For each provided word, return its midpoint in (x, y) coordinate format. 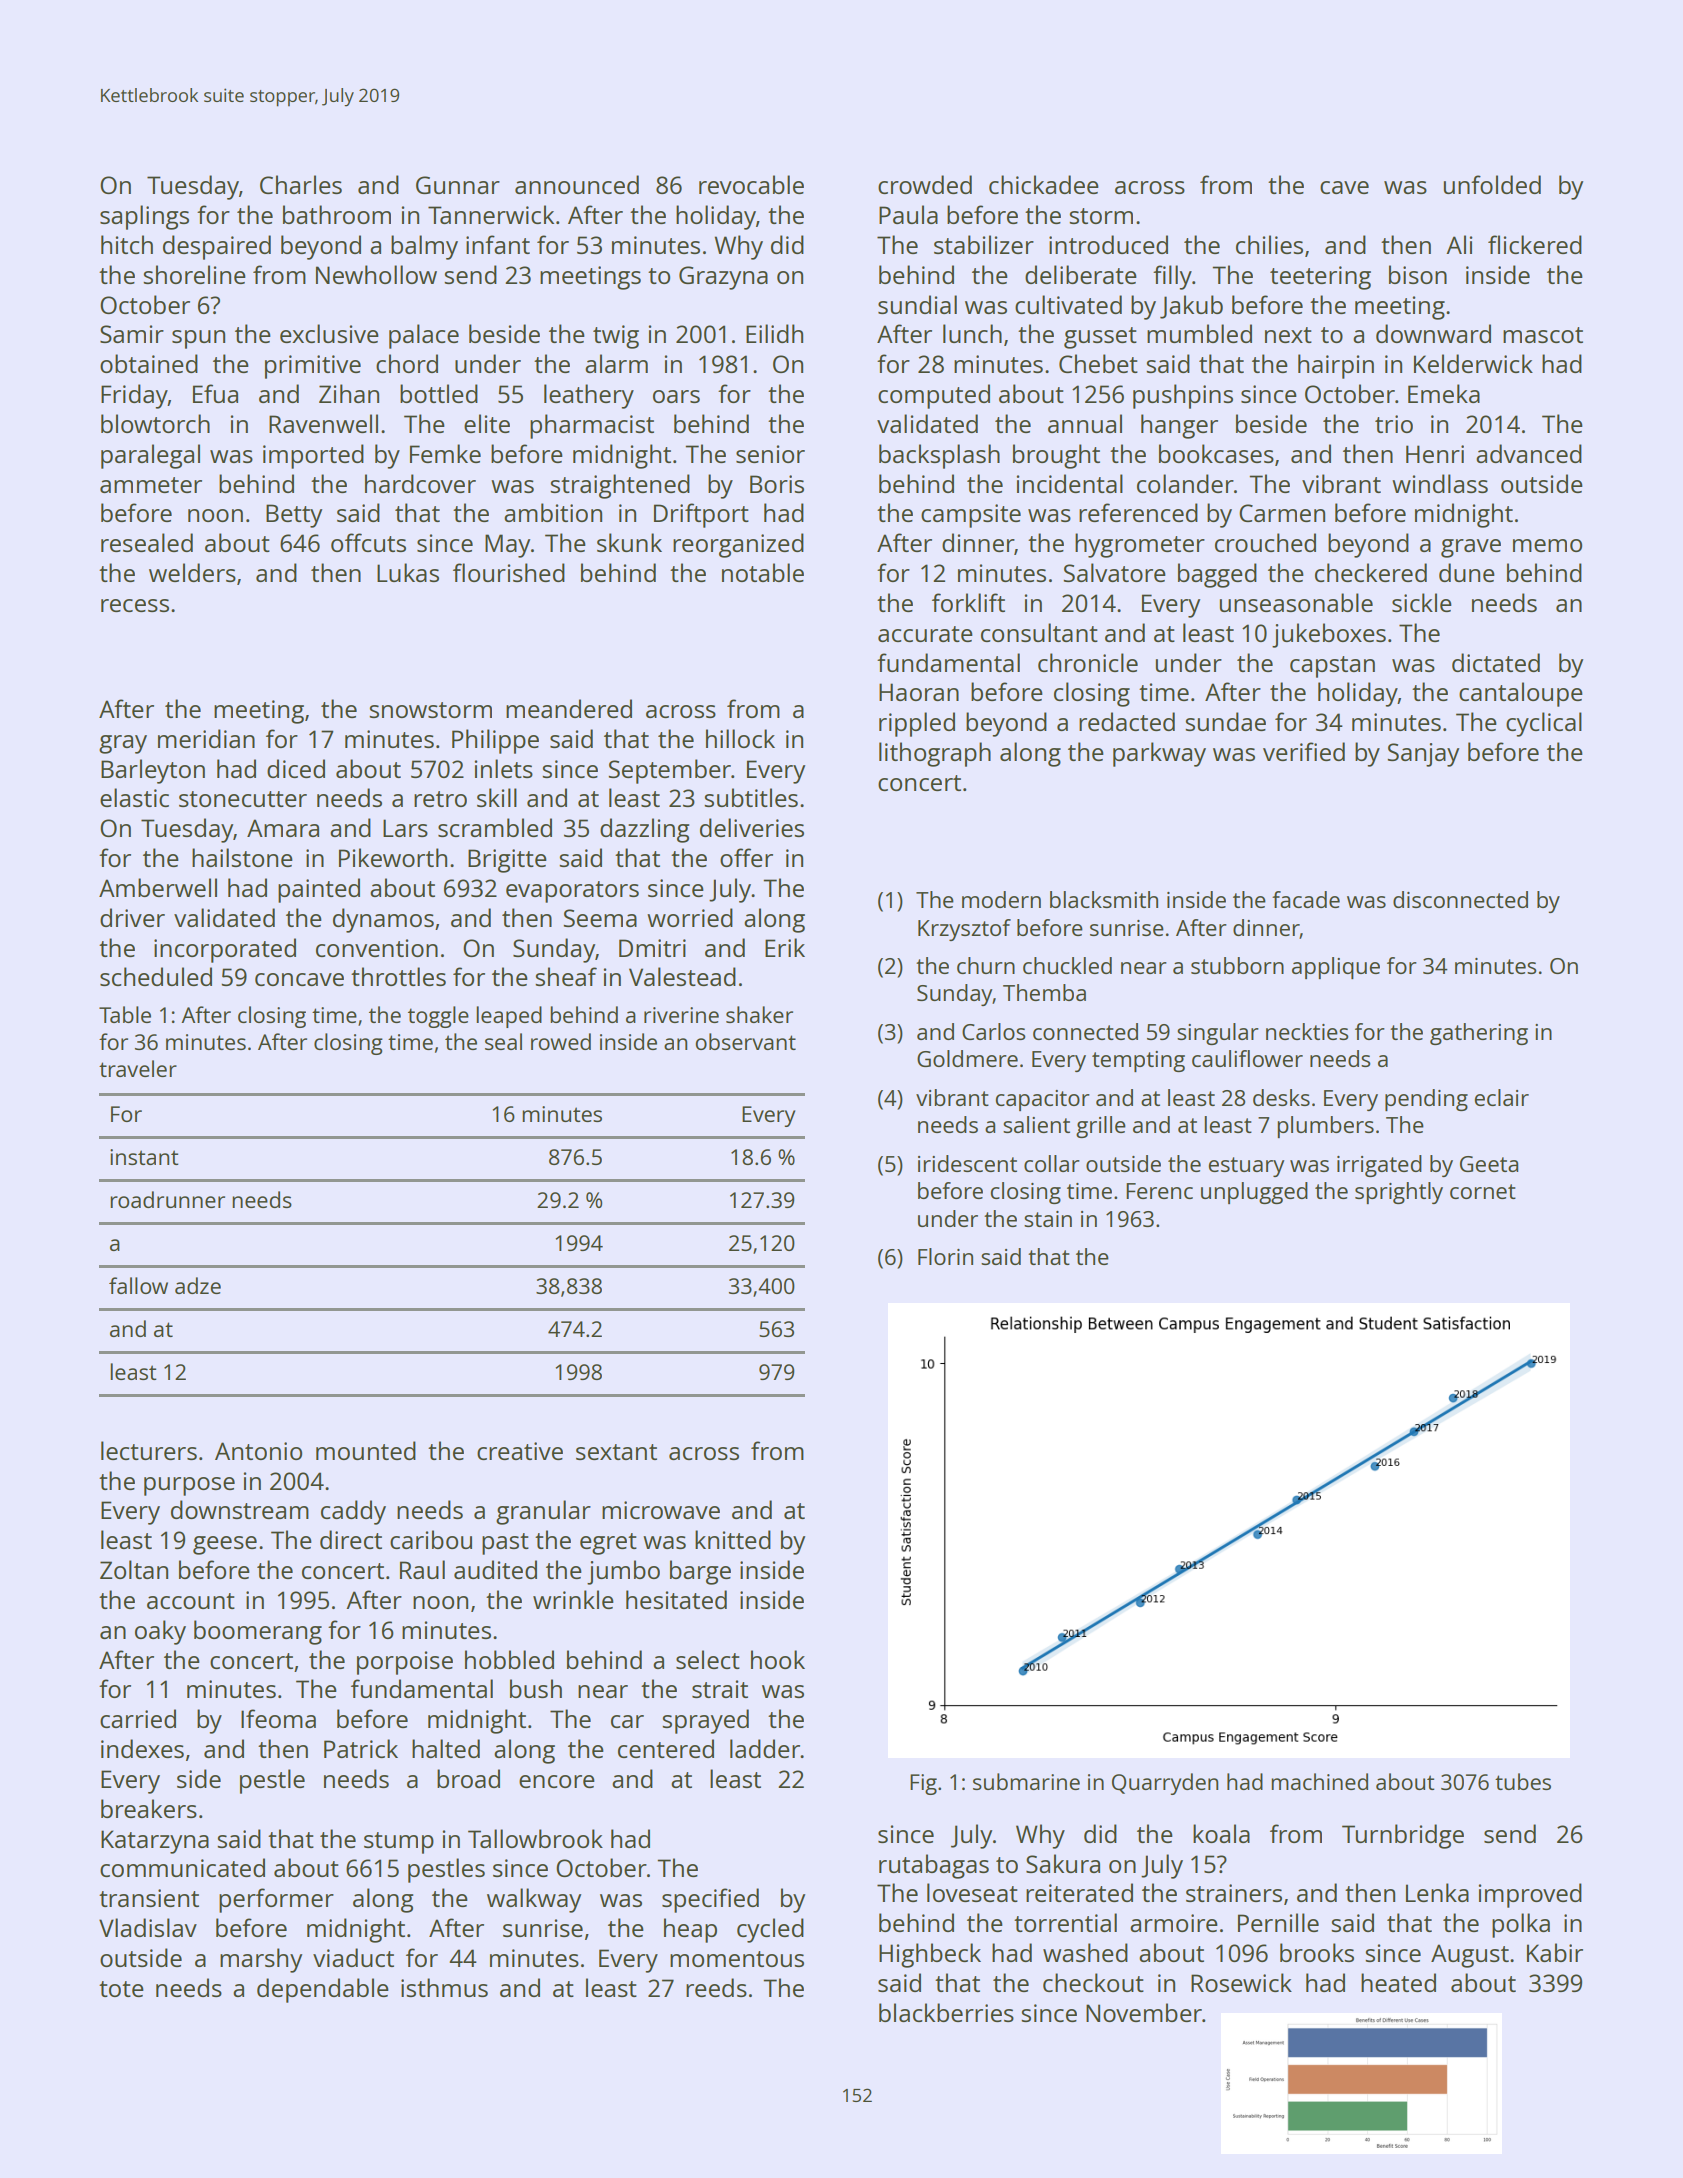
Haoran (919, 692)
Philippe (495, 741)
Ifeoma (278, 1718)
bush (536, 1688)
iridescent (967, 1163)
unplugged (1254, 1193)
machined (1319, 1781)
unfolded (1492, 184)
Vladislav (148, 1927)
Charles (301, 184)
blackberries (946, 2012)
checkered (1371, 572)
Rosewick (1241, 1982)
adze (198, 1285)
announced (577, 184)
